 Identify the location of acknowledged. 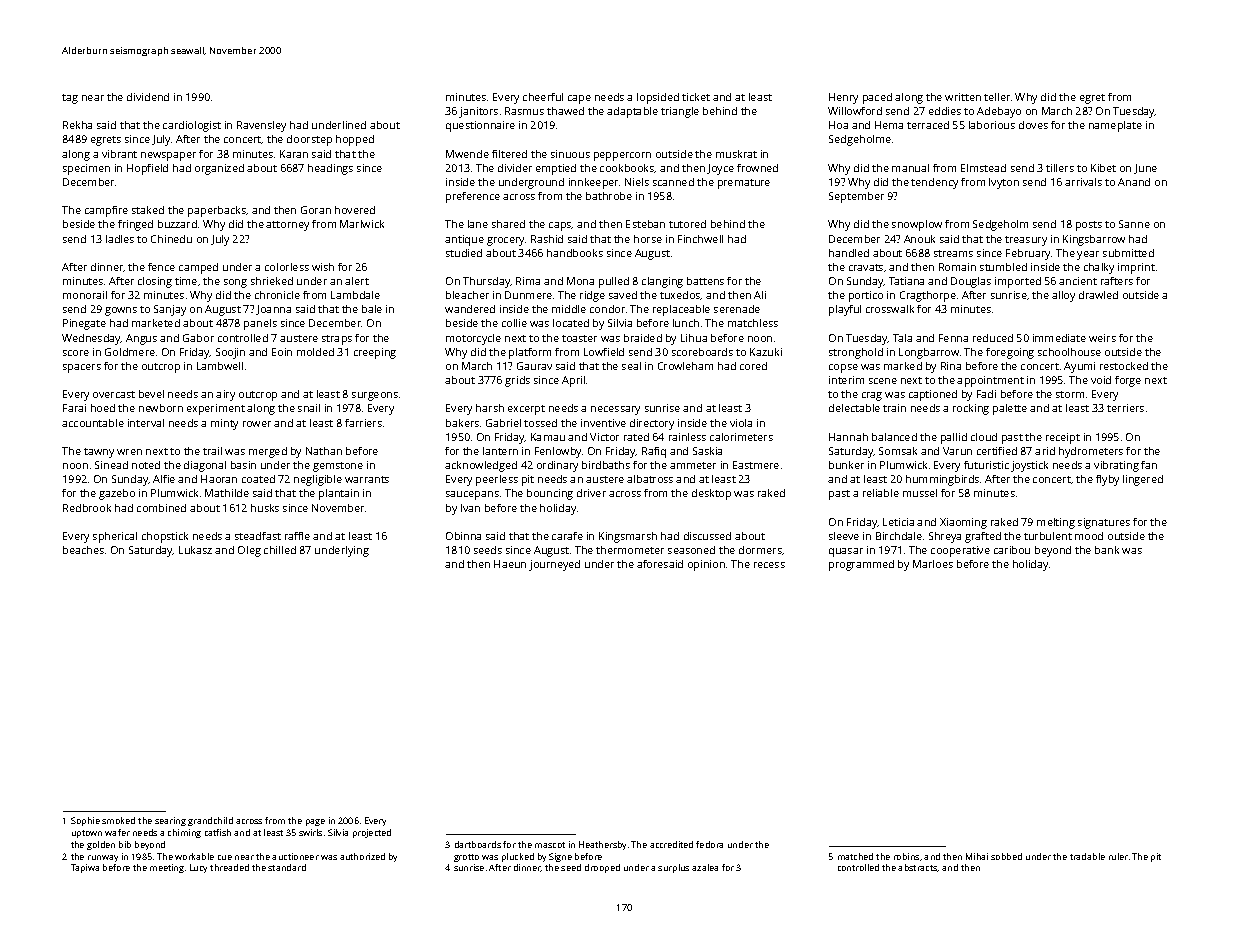
(481, 466).
